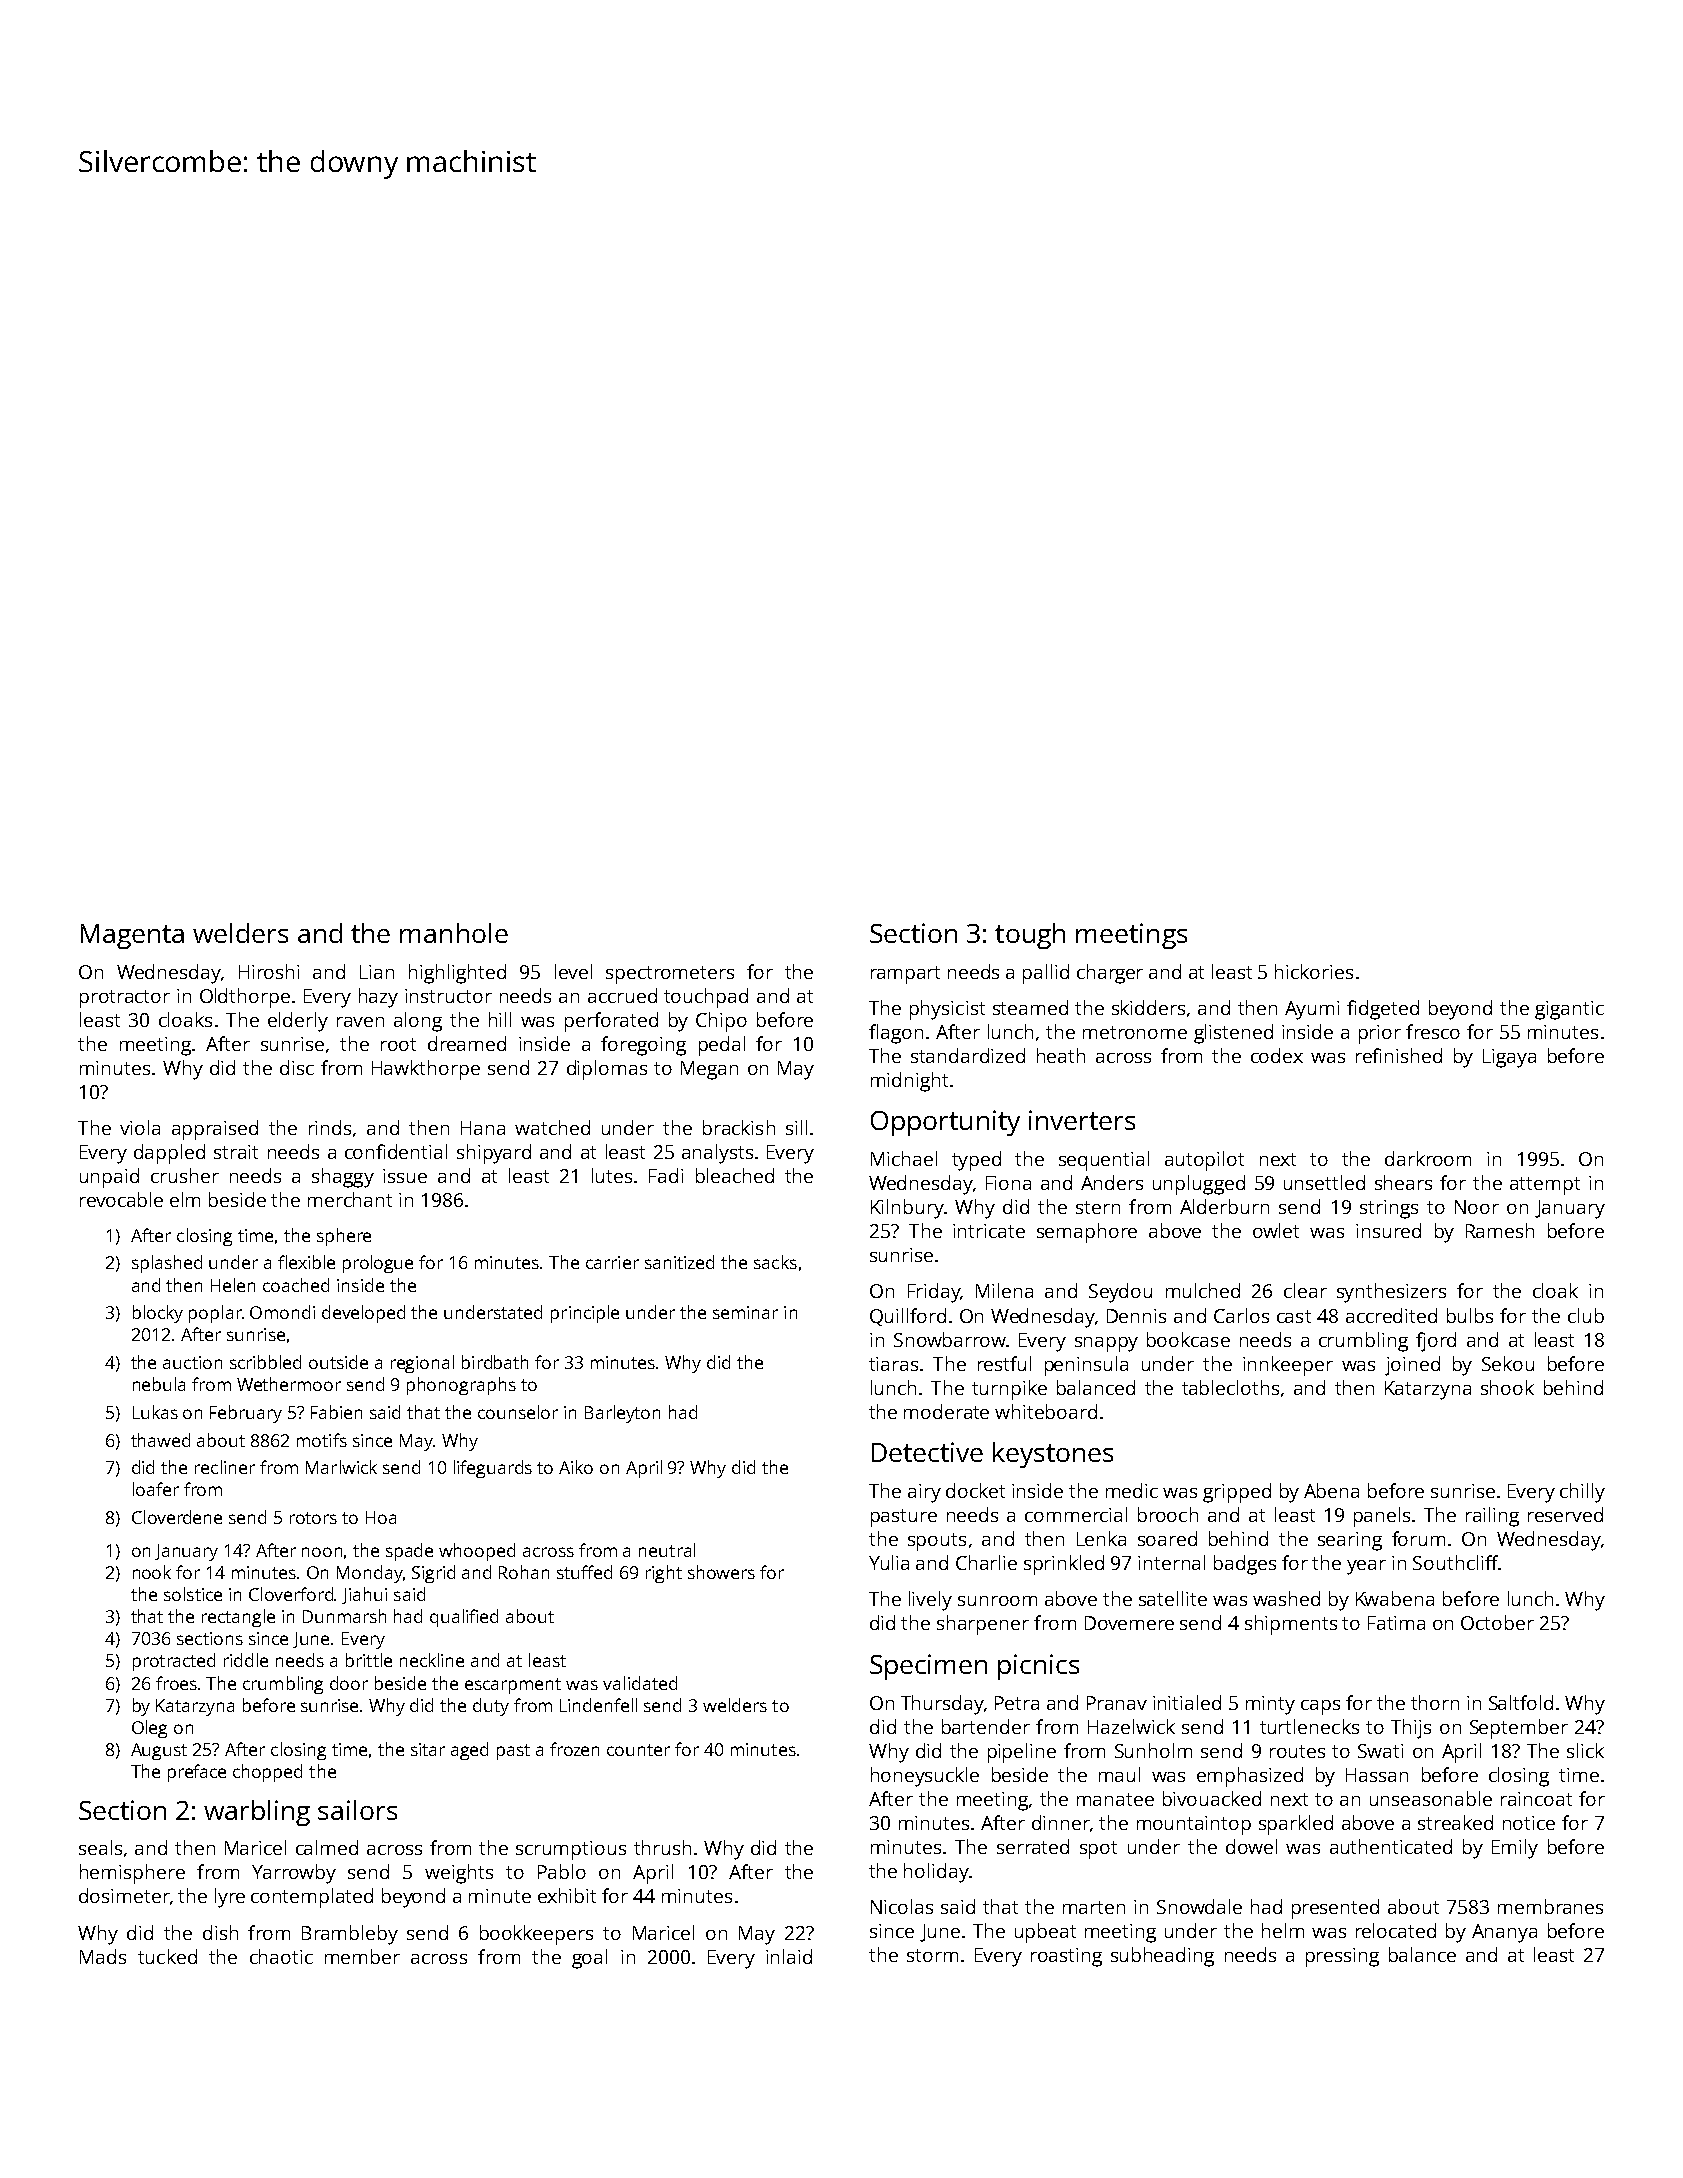  What do you see at coordinates (140, 1127) in the image?
I see `viola` at bounding box center [140, 1127].
